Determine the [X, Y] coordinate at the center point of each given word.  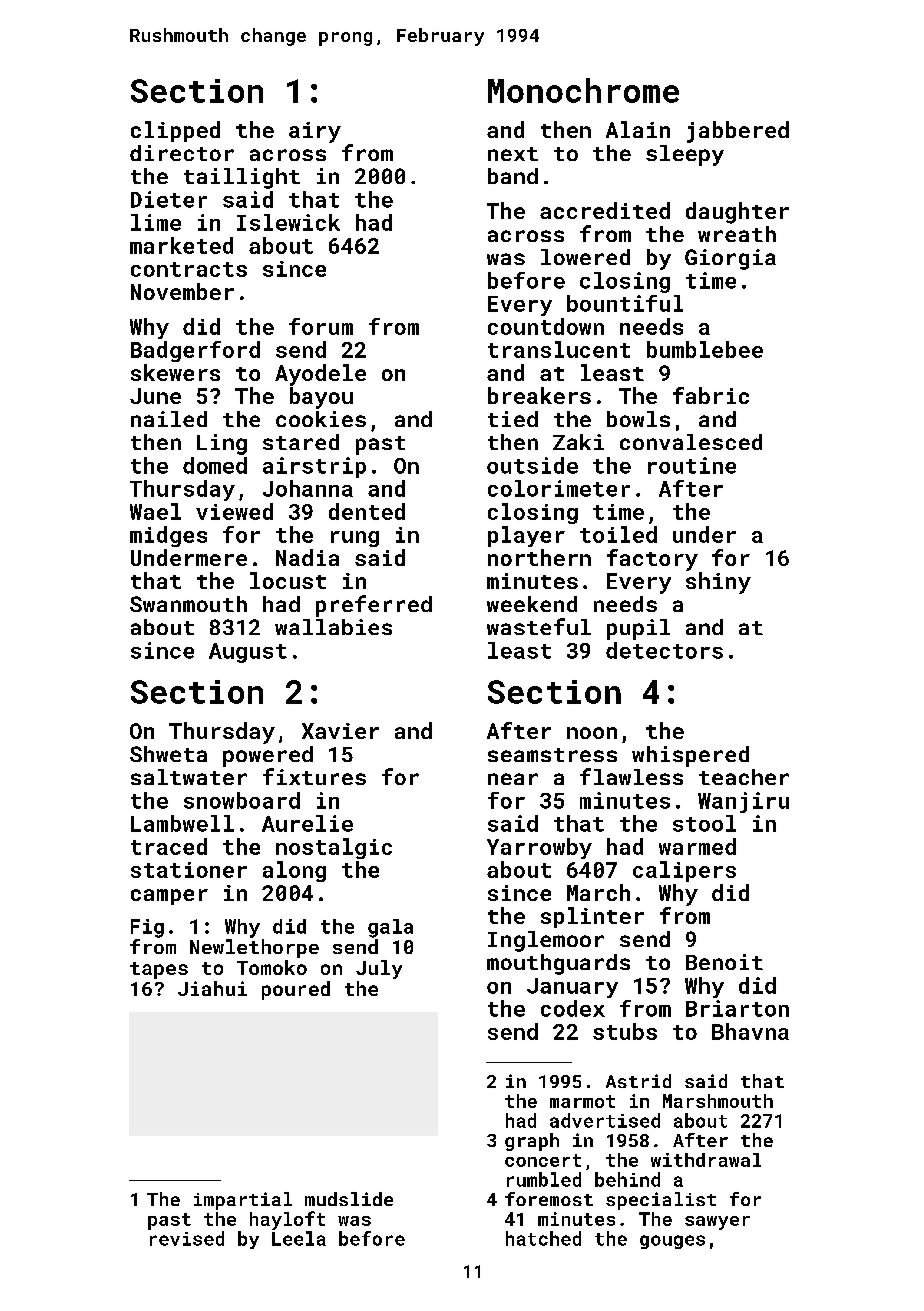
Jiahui [212, 988]
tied [513, 419]
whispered [690, 756]
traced [169, 846]
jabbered [738, 132]
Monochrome [583, 90]
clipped [175, 131]
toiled [618, 534]
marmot [582, 1101]
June [155, 396]
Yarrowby [539, 848]
